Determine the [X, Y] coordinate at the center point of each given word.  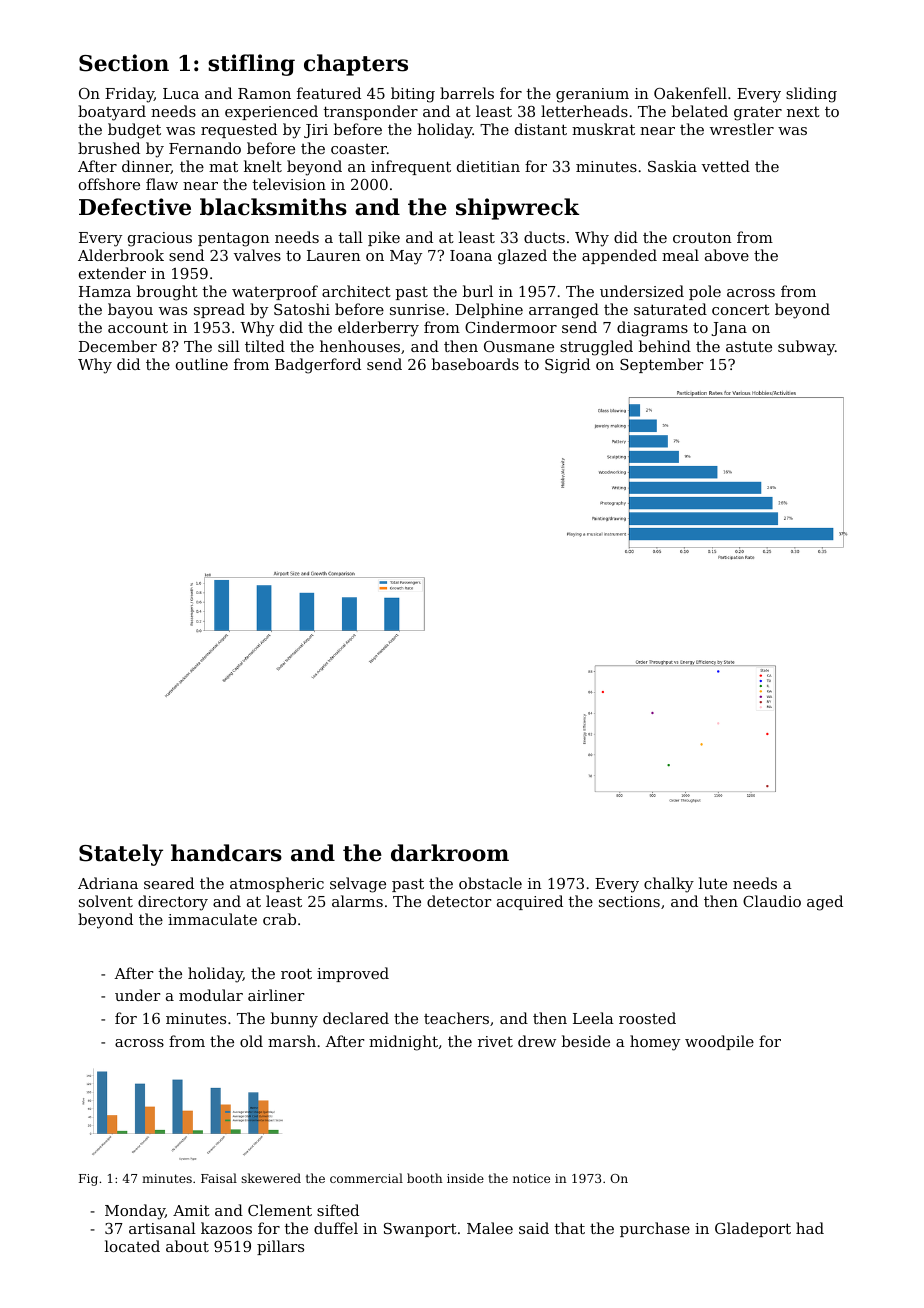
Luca [181, 93]
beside [586, 1041]
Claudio [772, 901]
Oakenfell [690, 93]
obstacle [490, 883]
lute [713, 883]
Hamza [105, 291]
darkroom [450, 853]
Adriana [108, 883]
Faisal [219, 1178]
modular [211, 995]
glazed [522, 257]
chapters [356, 65]
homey [655, 1043]
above [727, 255]
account [138, 327]
